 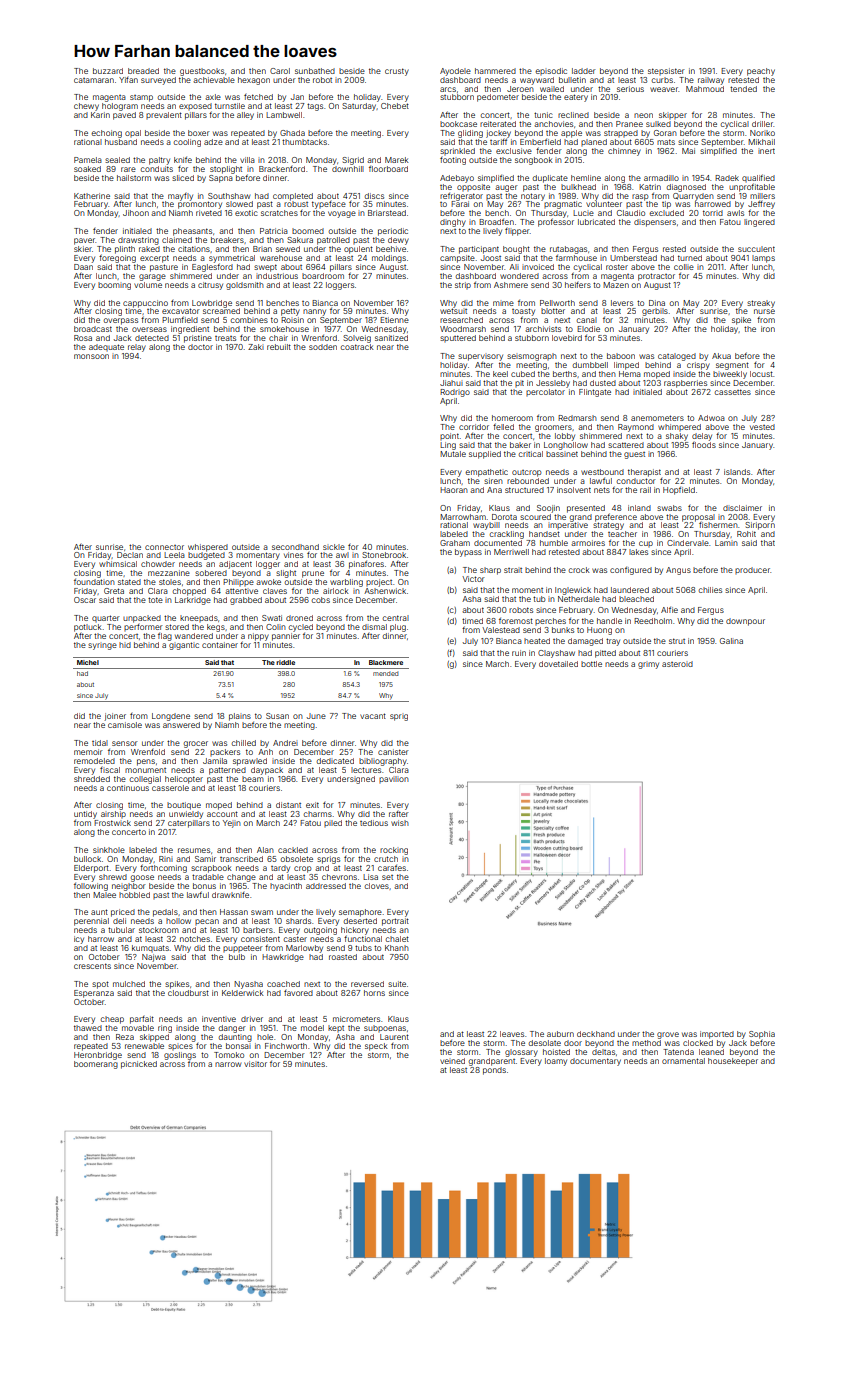 What do you see at coordinates (91, 356) in the screenshot?
I see `monsoon` at bounding box center [91, 356].
